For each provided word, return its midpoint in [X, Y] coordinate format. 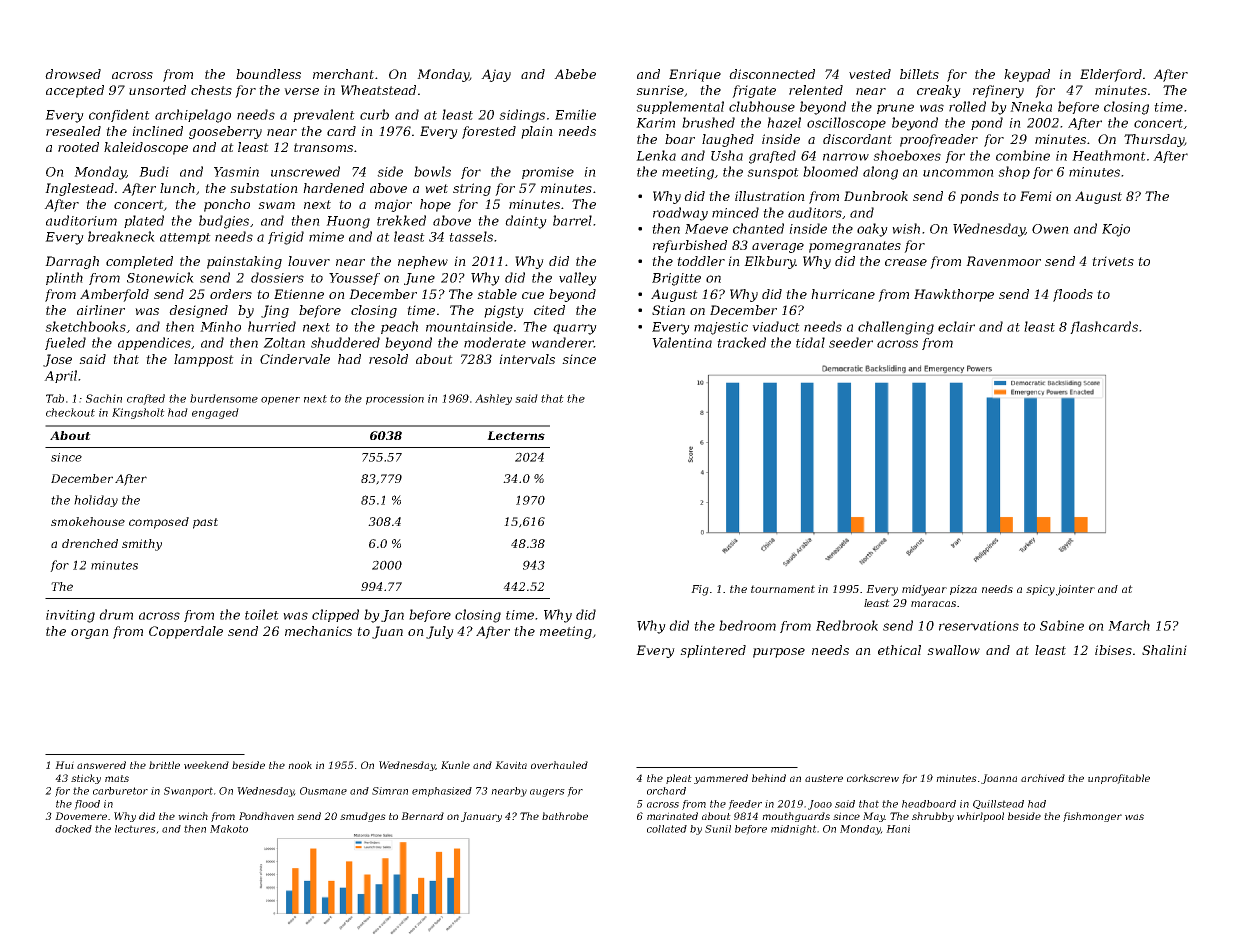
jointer [1075, 590]
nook [300, 765]
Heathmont [1109, 155]
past [205, 523]
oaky [872, 230]
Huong [348, 222]
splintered [713, 651]
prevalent [324, 115]
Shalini [1164, 650]
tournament [783, 589]
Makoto [229, 829]
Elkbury [770, 262]
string [472, 189]
